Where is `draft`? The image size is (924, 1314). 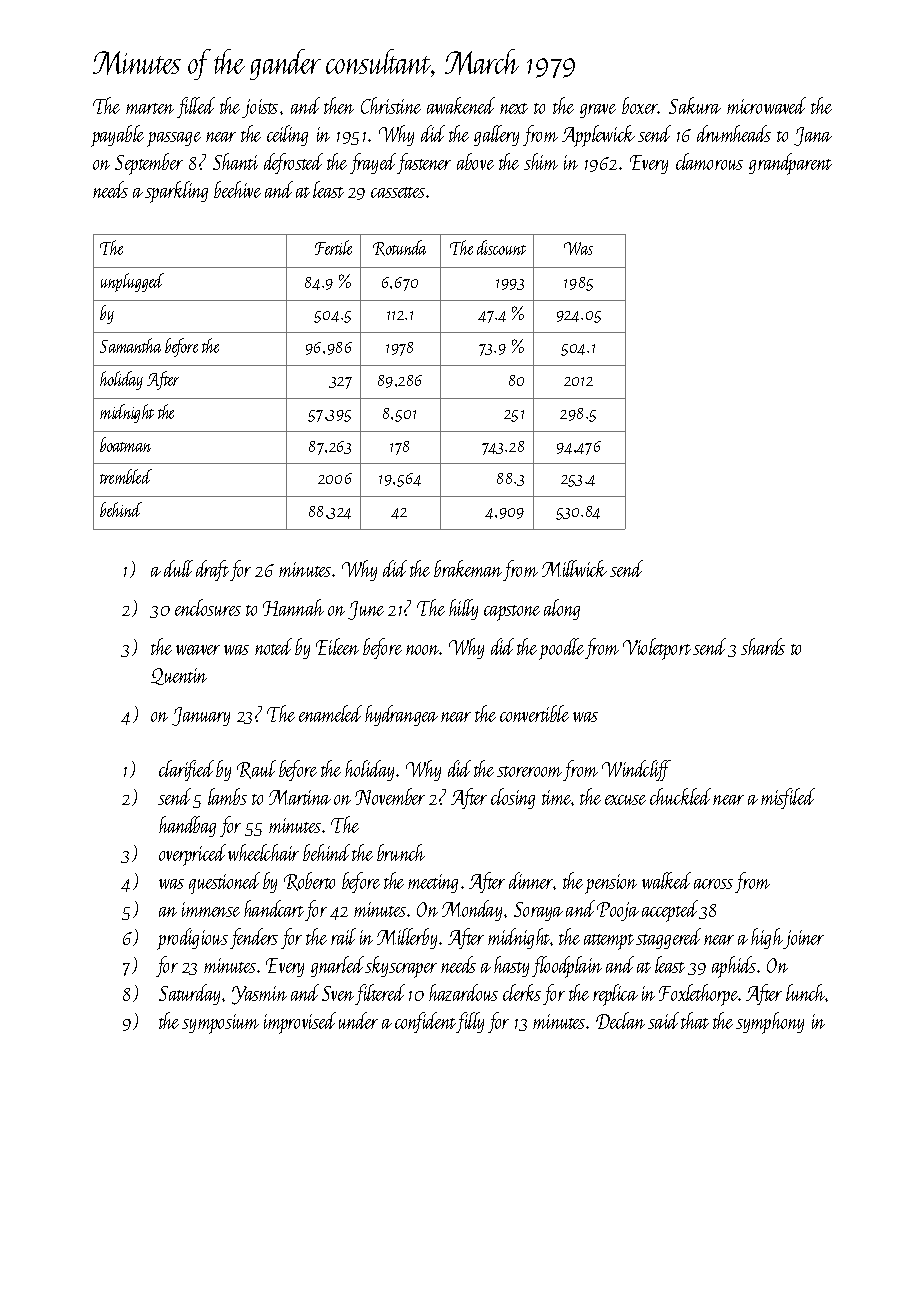 draft is located at coordinates (212, 570).
